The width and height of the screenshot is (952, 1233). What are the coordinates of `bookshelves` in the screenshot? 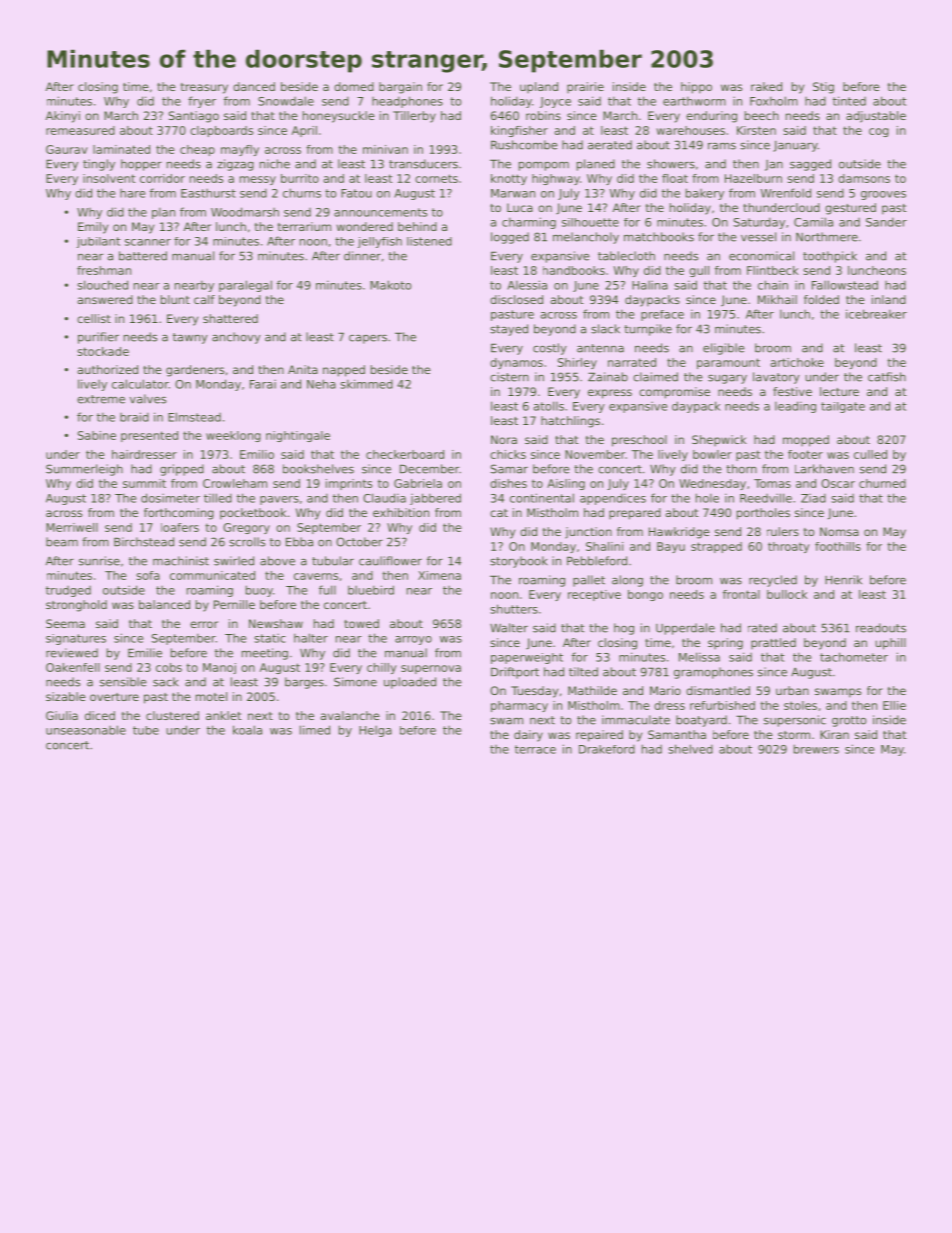 It's located at (318, 469).
